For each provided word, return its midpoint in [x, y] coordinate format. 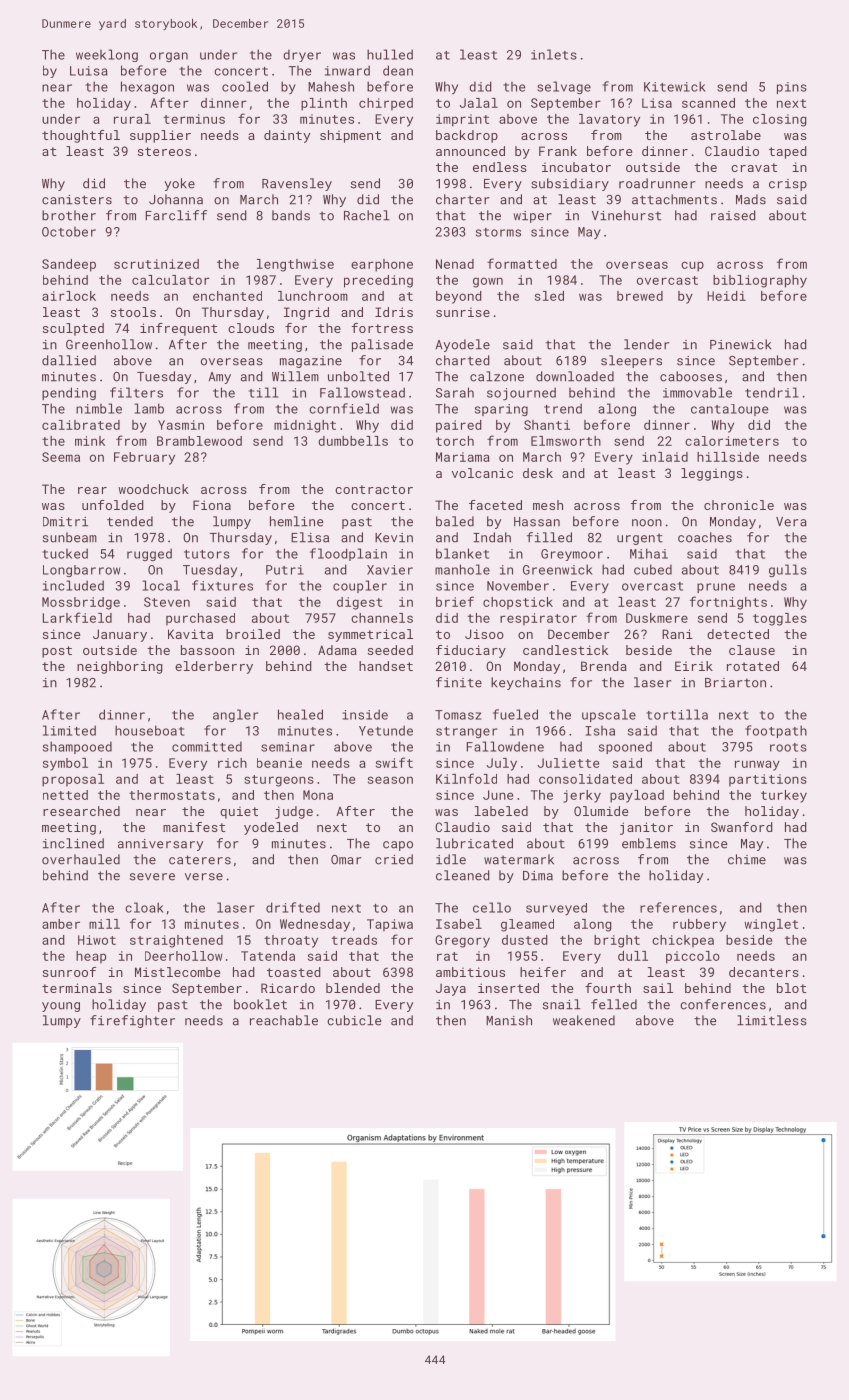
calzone [497, 376]
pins [792, 88]
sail [658, 988]
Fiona [212, 505]
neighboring [120, 667]
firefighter [132, 1021]
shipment [350, 136]
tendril [772, 392]
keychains [526, 683]
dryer [302, 55]
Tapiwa [390, 925]
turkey [784, 796]
